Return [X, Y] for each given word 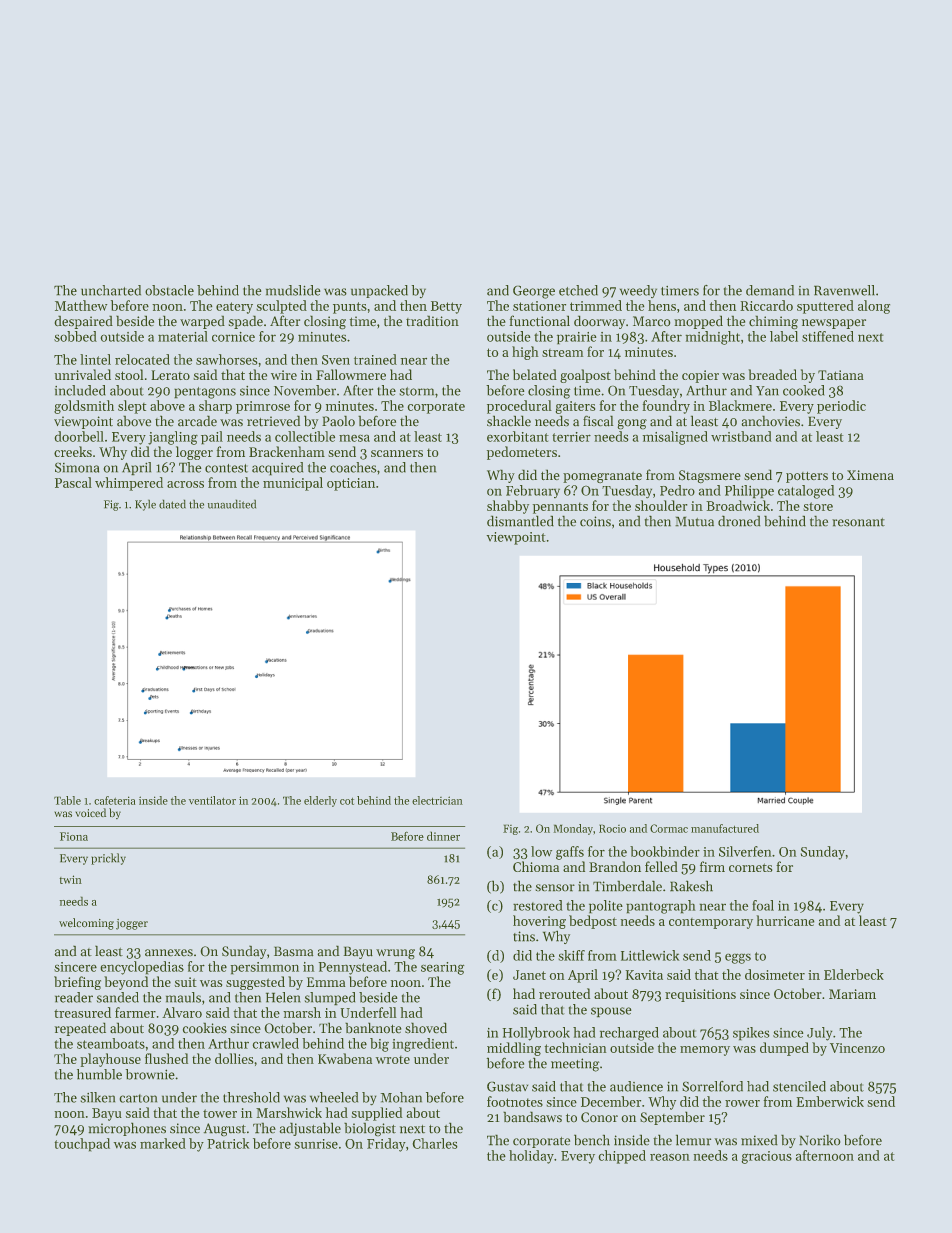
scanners [397, 453]
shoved [426, 1028]
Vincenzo [857, 1048]
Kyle [145, 505]
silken [98, 1097]
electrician [437, 800]
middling [514, 1049]
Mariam [852, 994]
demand [770, 290]
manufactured [725, 828]
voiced [91, 812]
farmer [135, 1012]
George [534, 292]
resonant [858, 522]
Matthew [81, 305]
